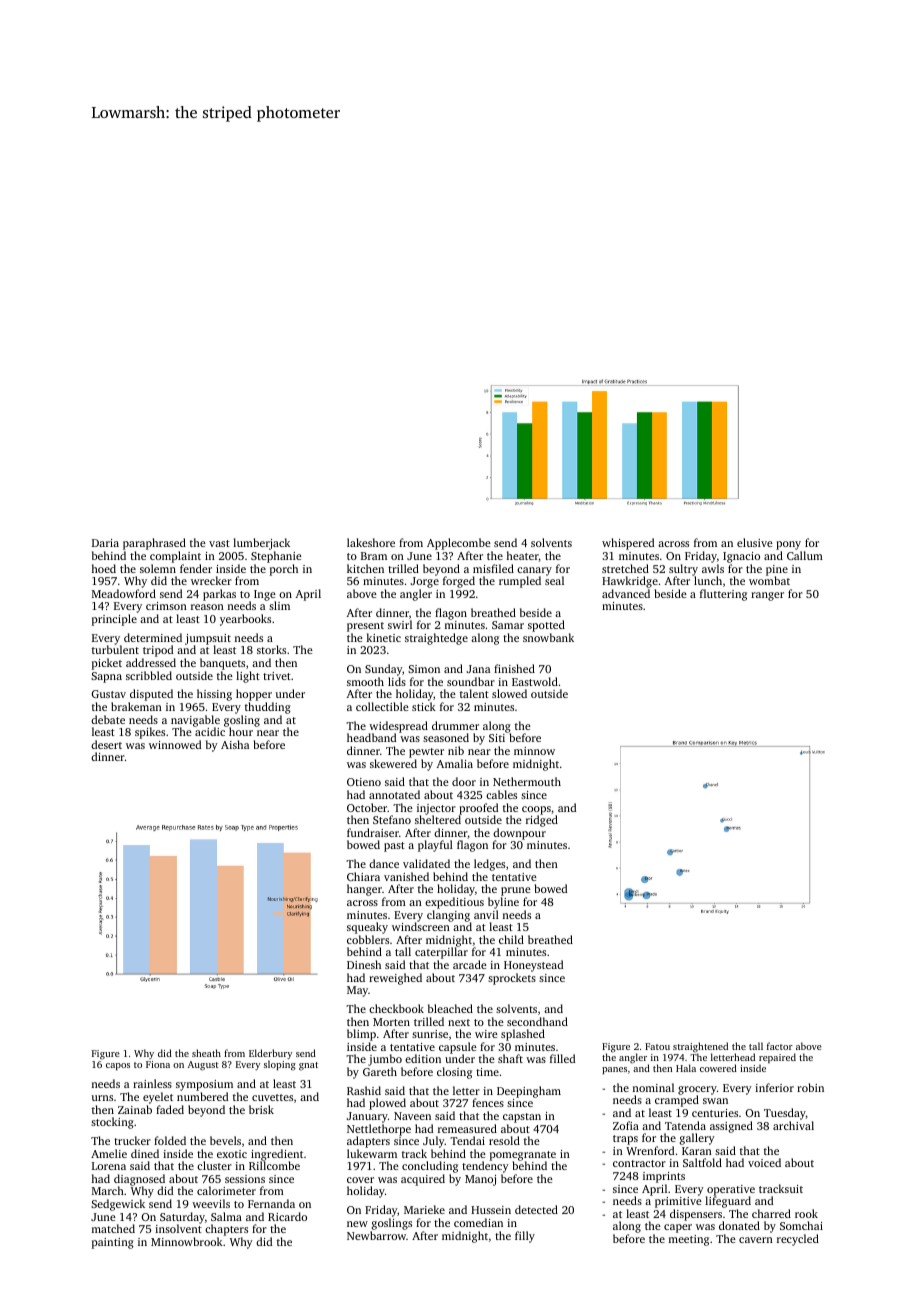  I want to click on Eastwold, so click(535, 681).
